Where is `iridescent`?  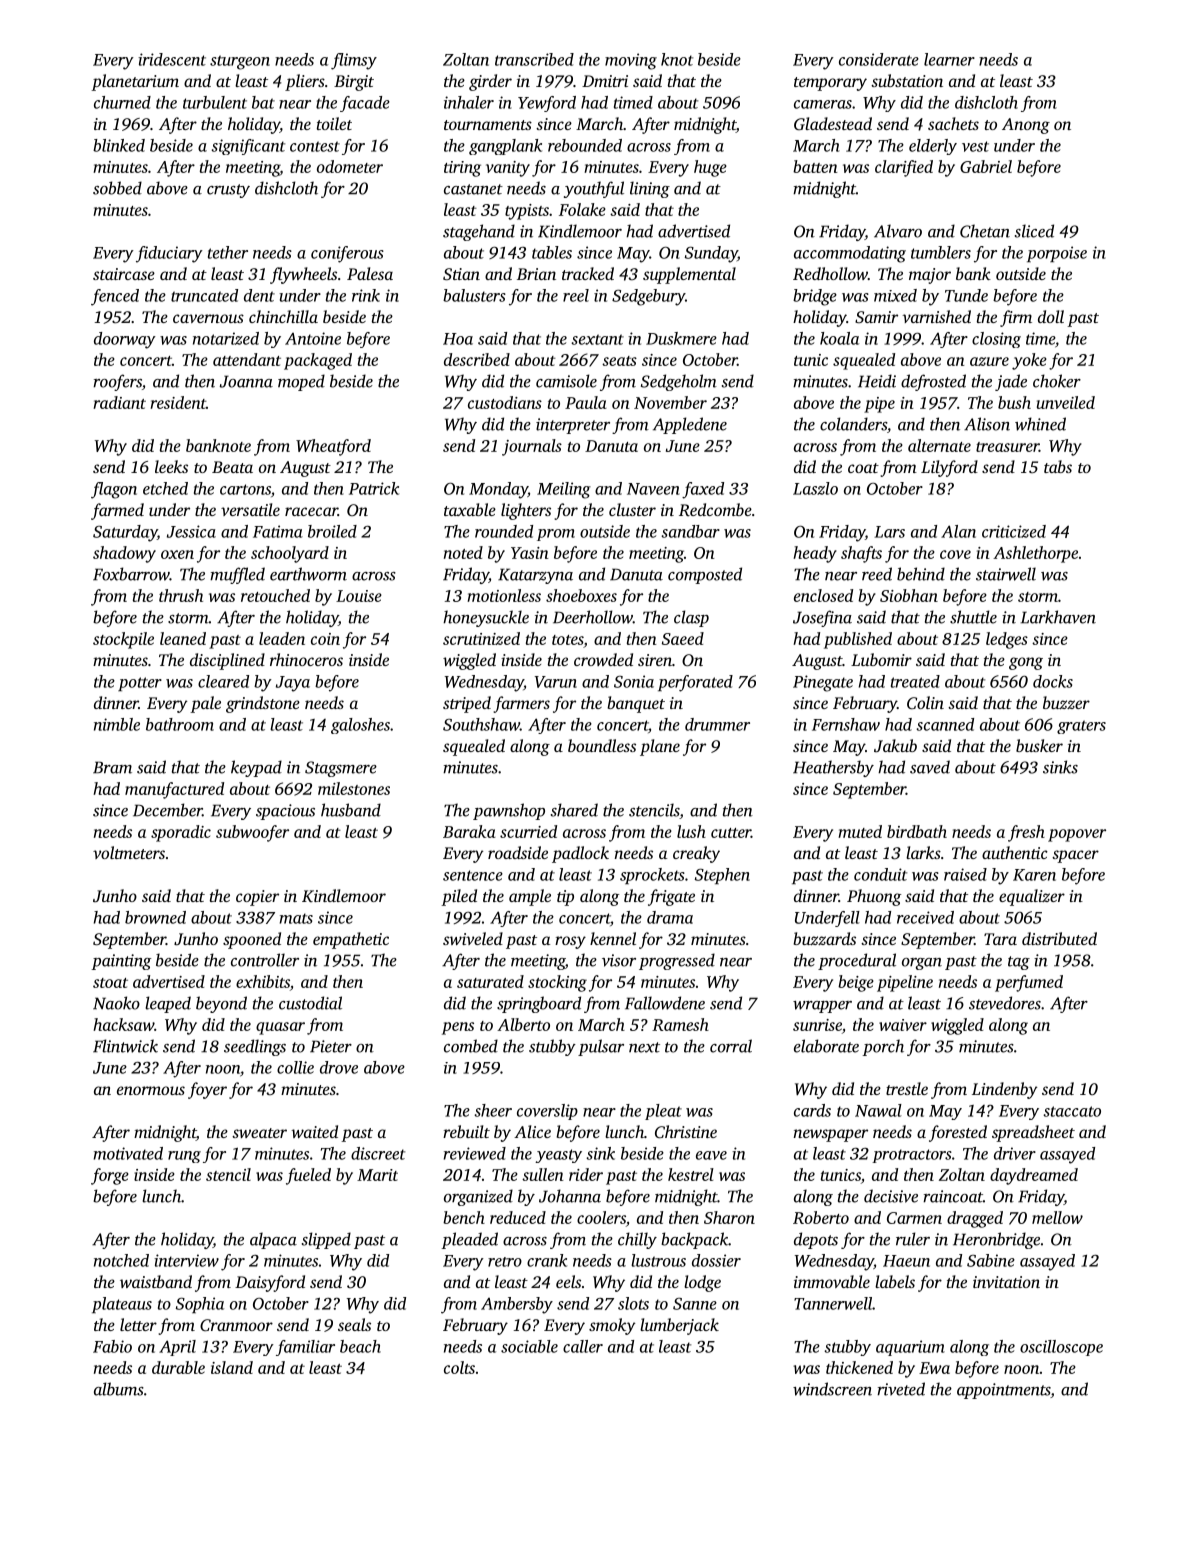
iridescent is located at coordinates (172, 59).
